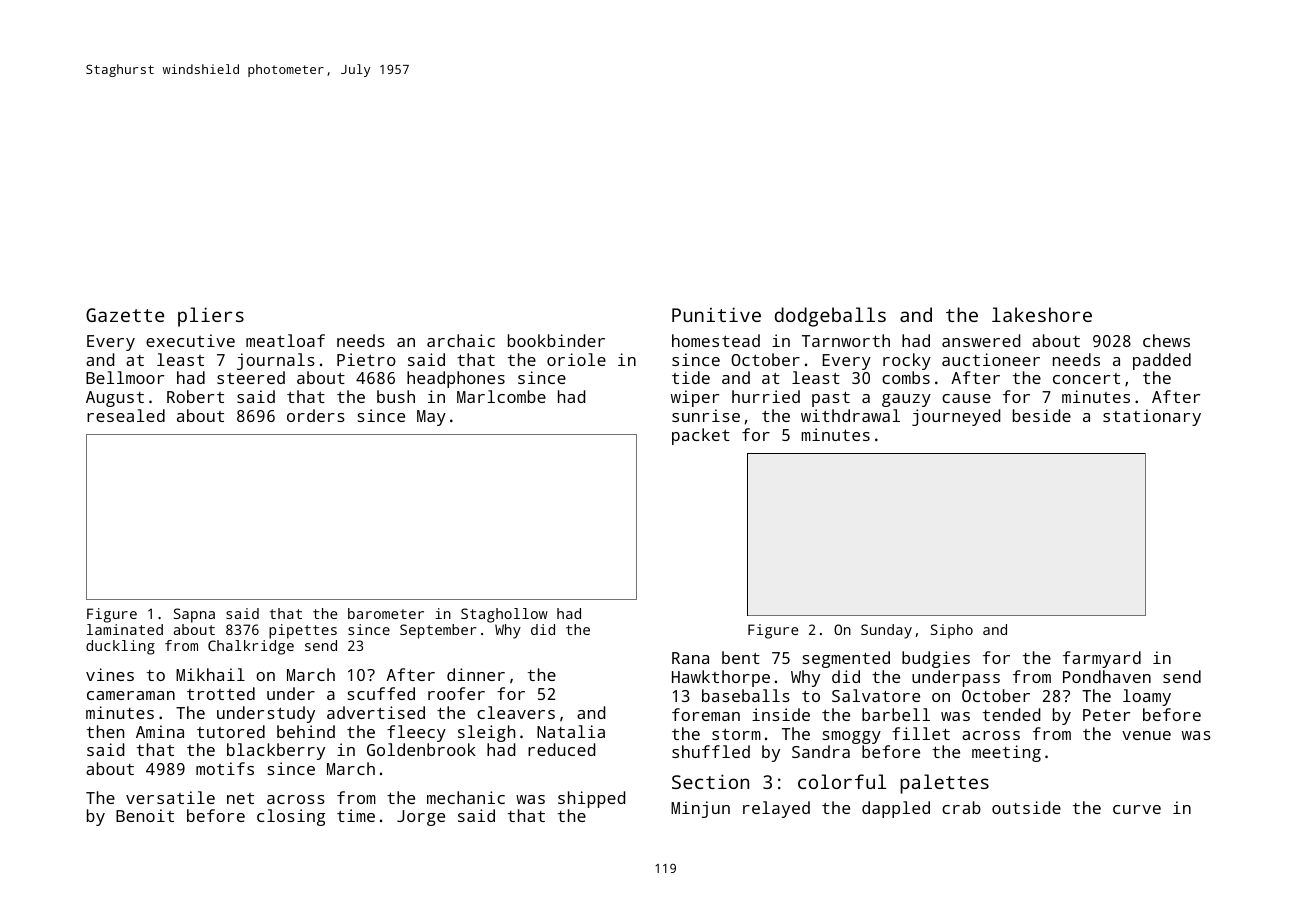  Describe the element at coordinates (701, 436) in the document. I see `packet` at that location.
